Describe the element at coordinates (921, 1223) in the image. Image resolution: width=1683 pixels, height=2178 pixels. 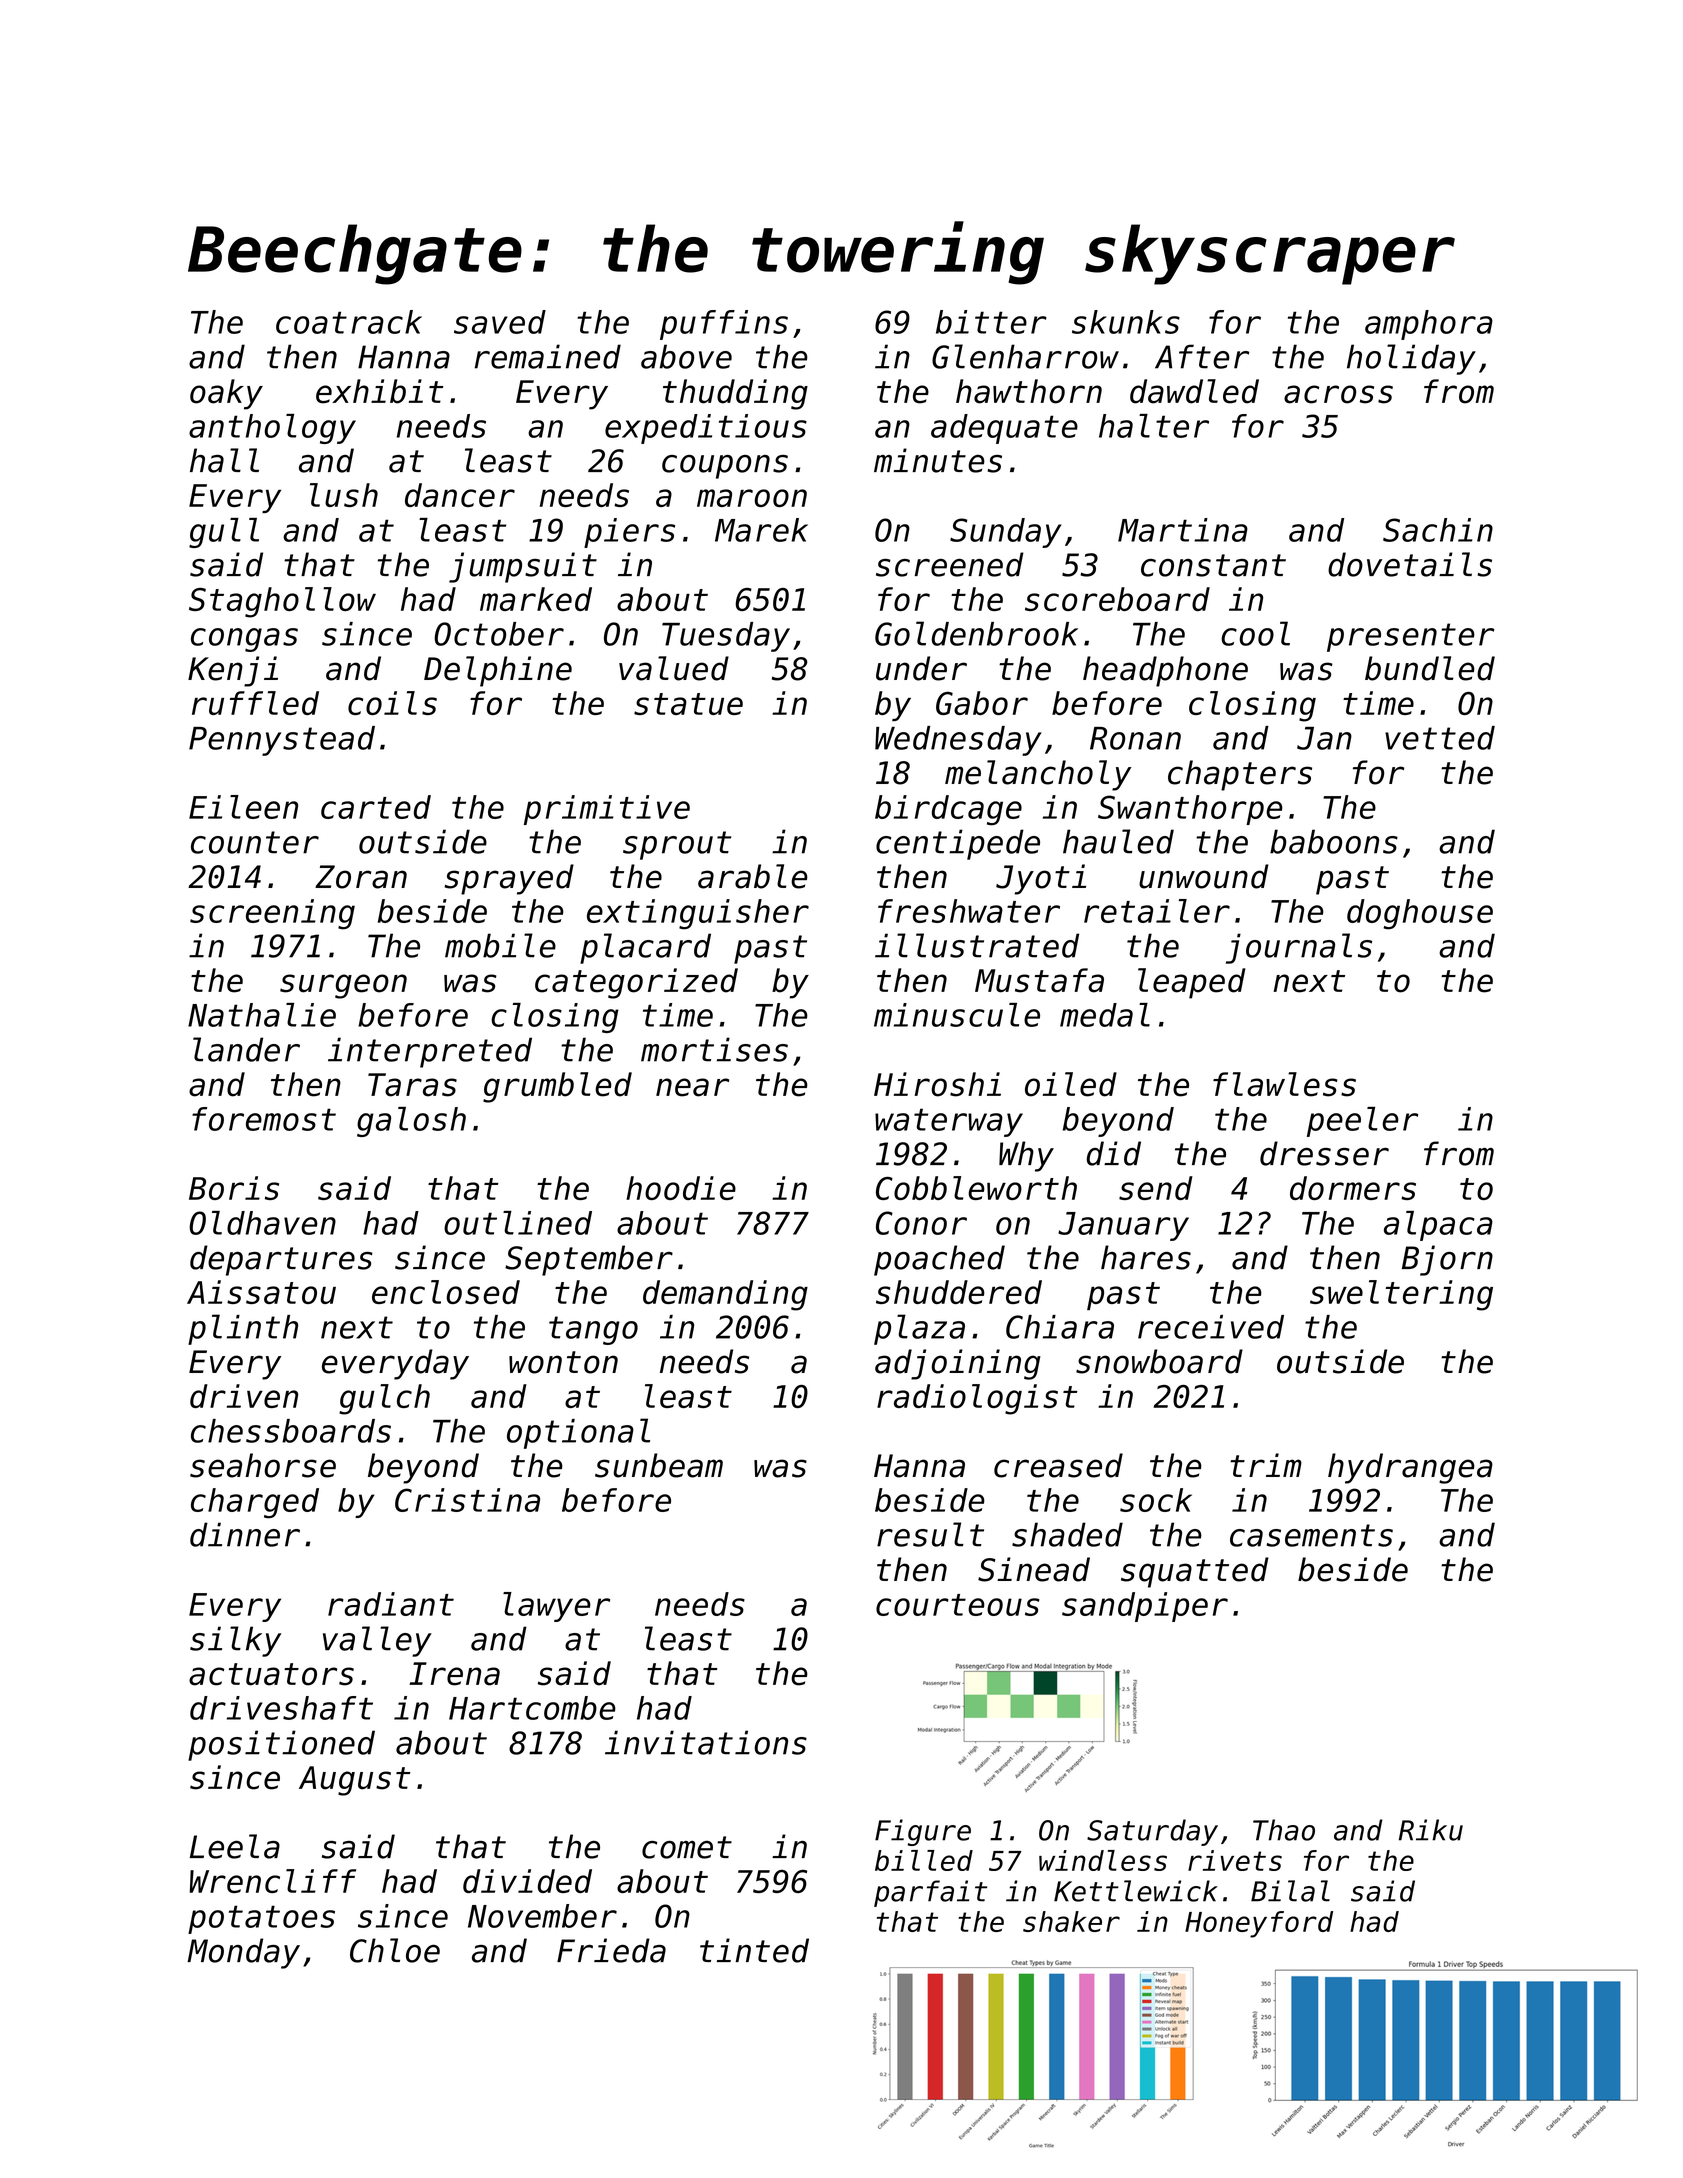
I see `Conor` at that location.
